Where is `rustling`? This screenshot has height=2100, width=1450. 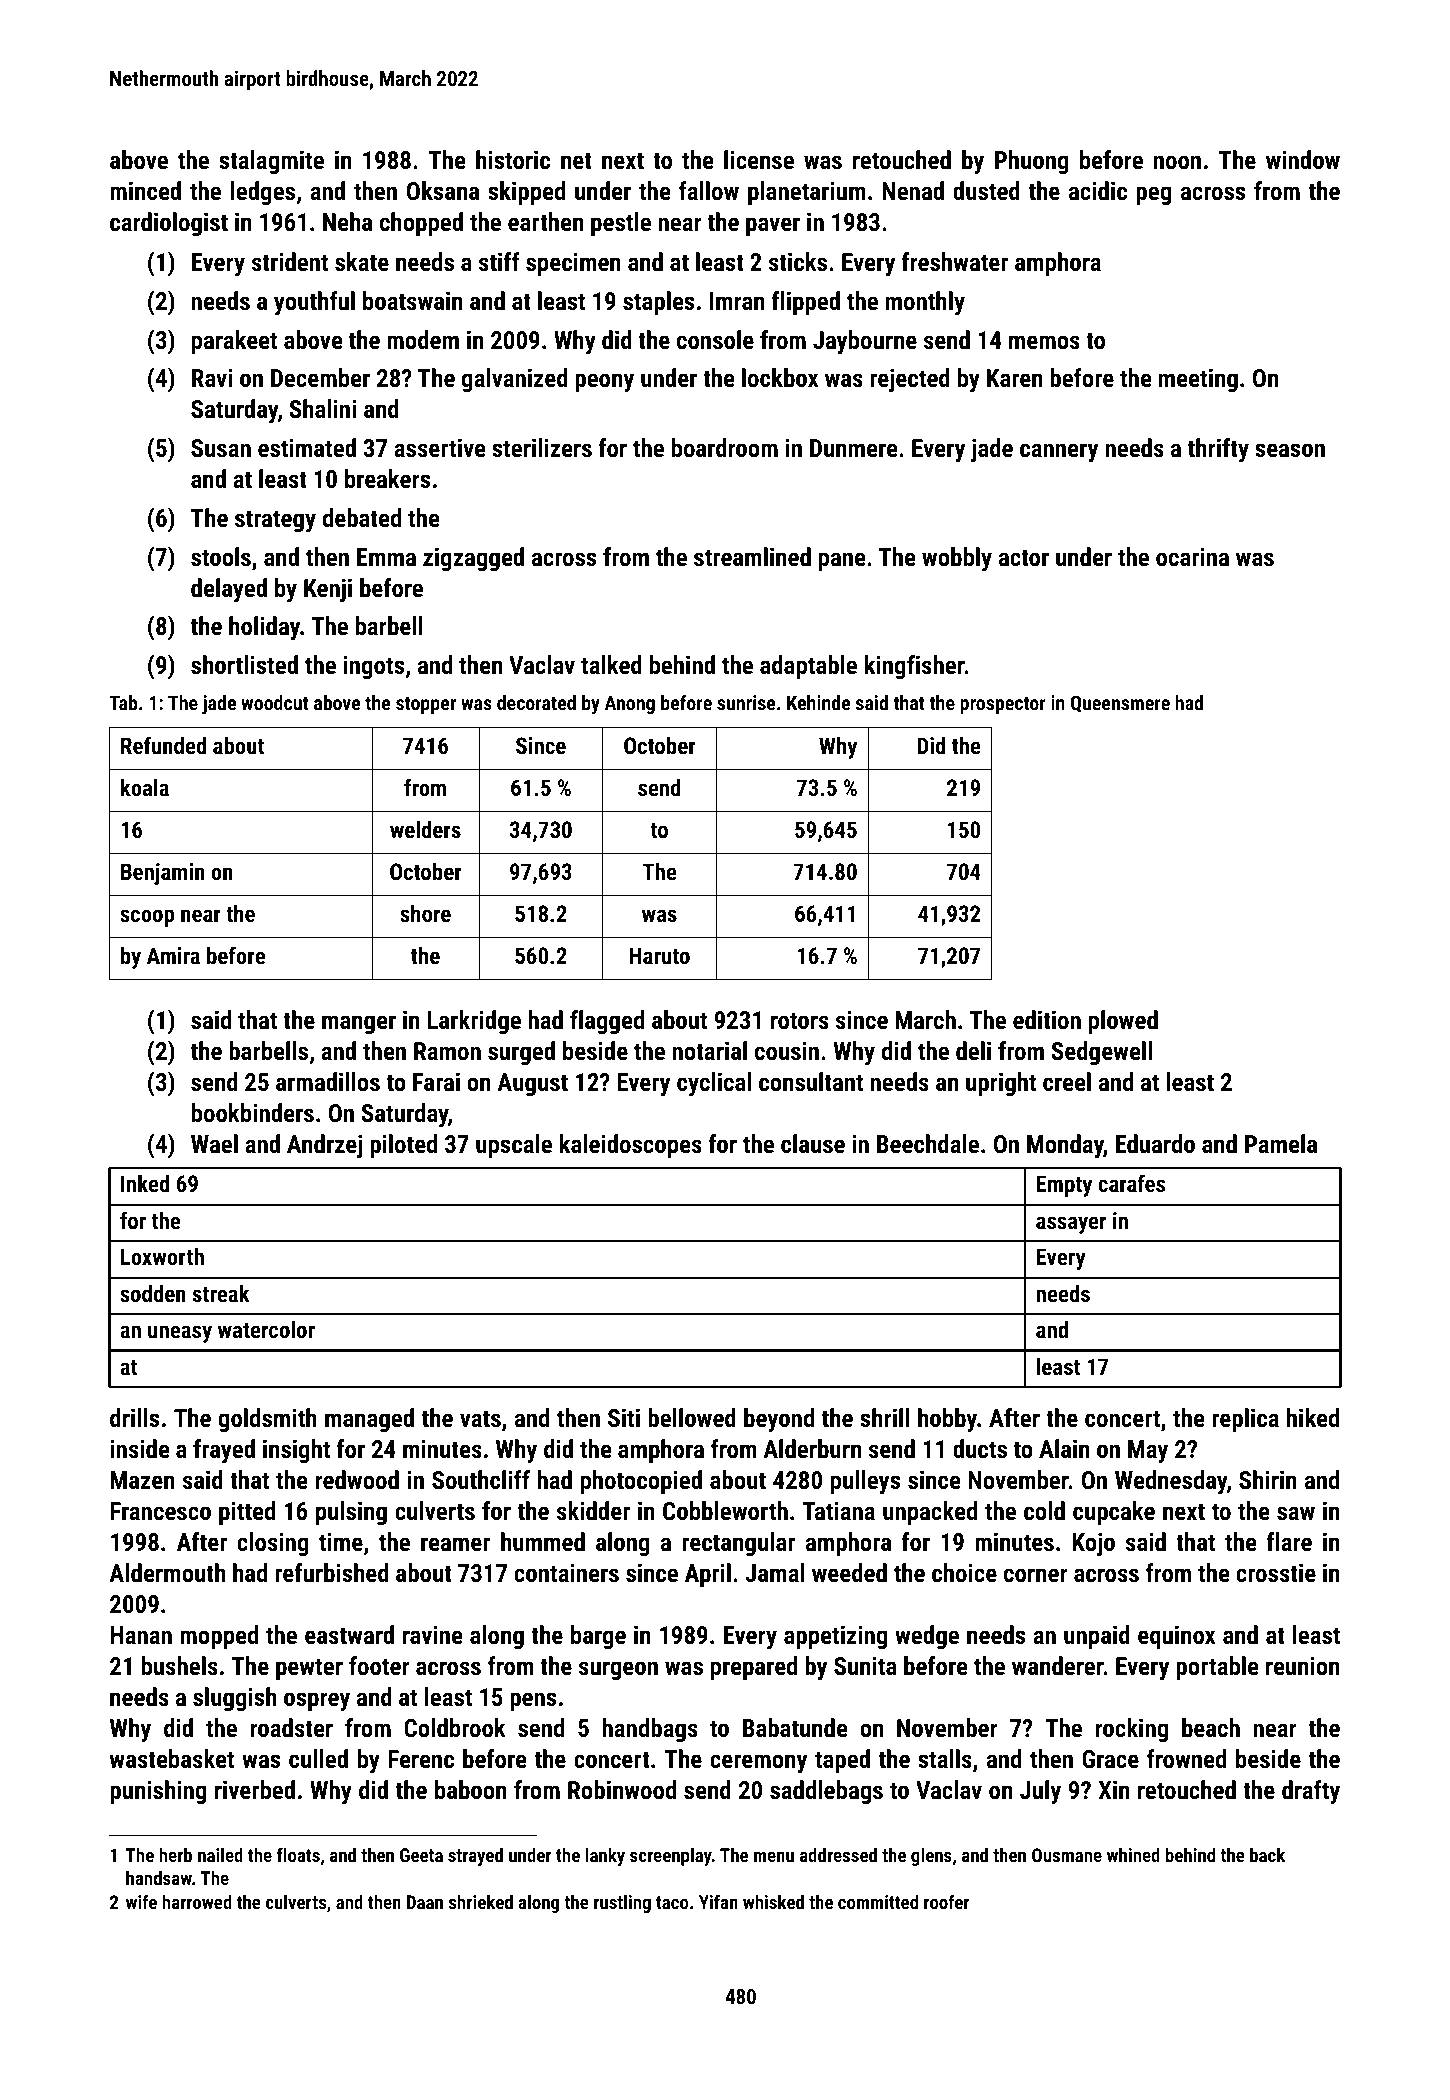 rustling is located at coordinates (622, 1903).
